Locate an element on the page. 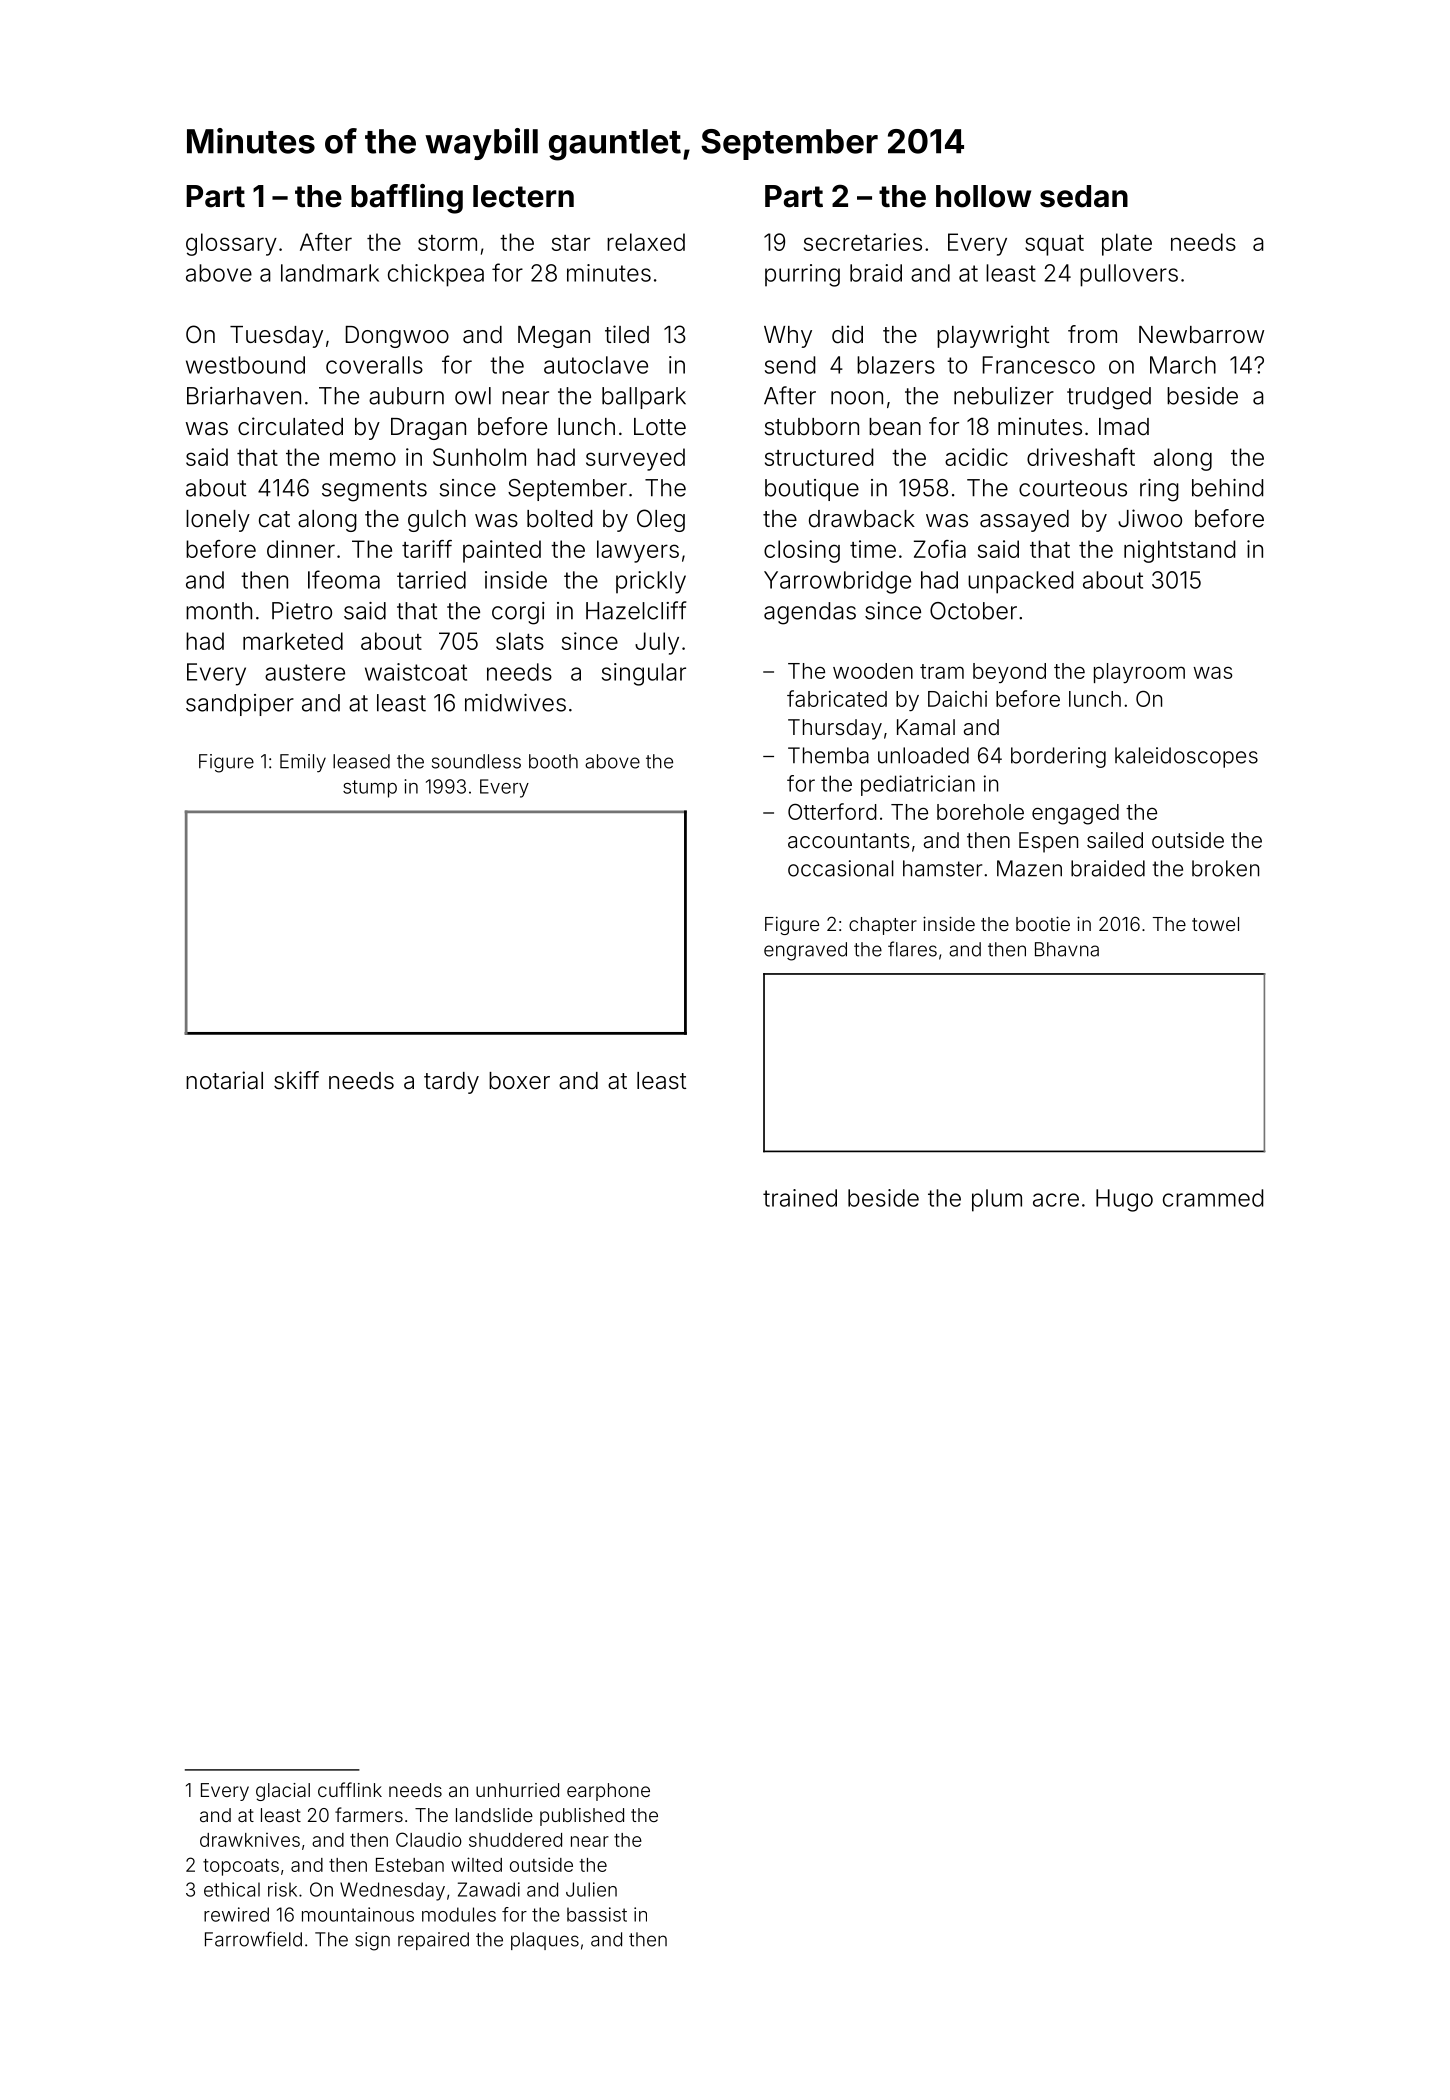 The image size is (1450, 2100). earphone is located at coordinates (608, 1792).
